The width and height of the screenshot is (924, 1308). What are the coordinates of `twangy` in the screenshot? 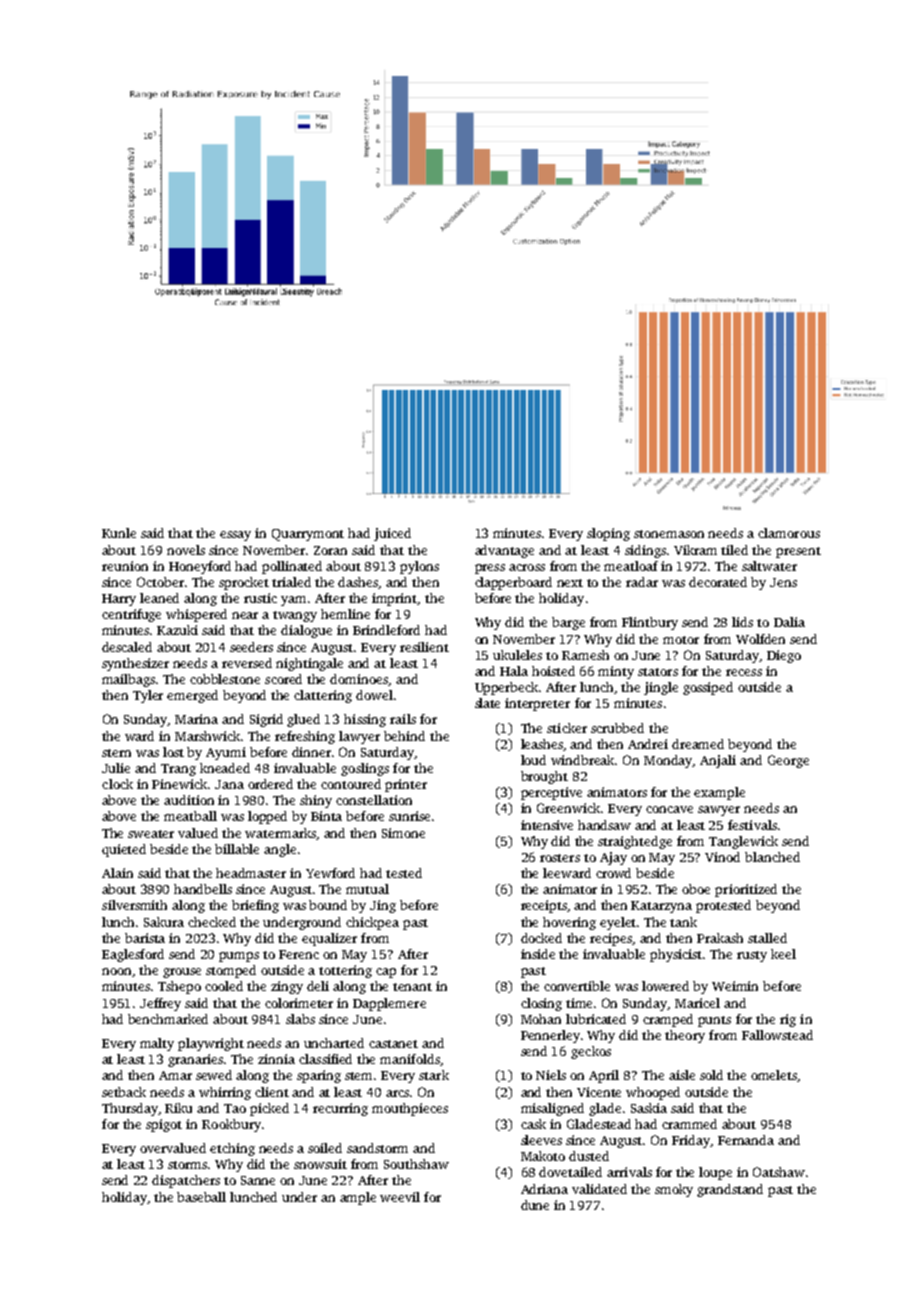 It's located at (295, 616).
